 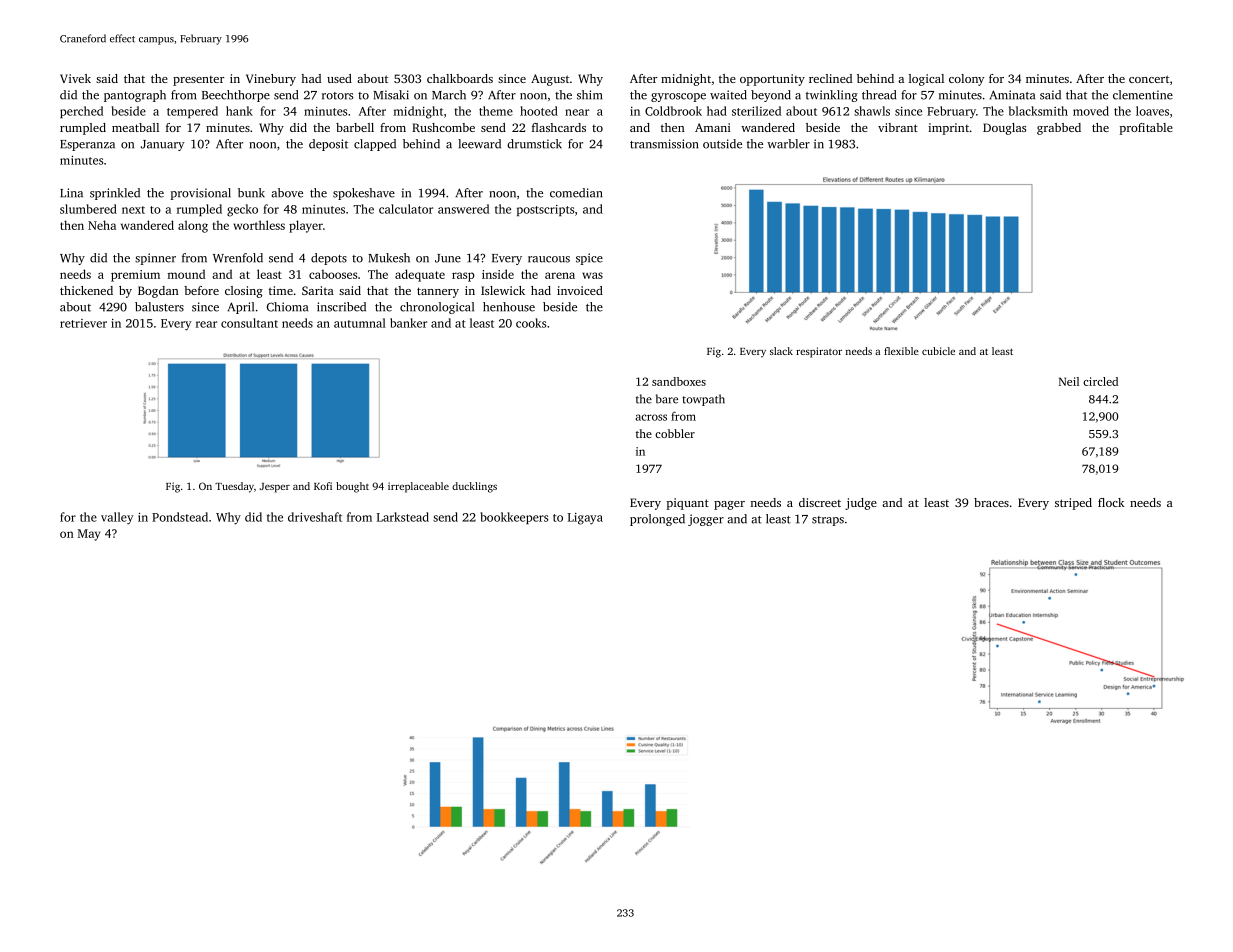 What do you see at coordinates (87, 145) in the screenshot?
I see `Esperanza` at bounding box center [87, 145].
